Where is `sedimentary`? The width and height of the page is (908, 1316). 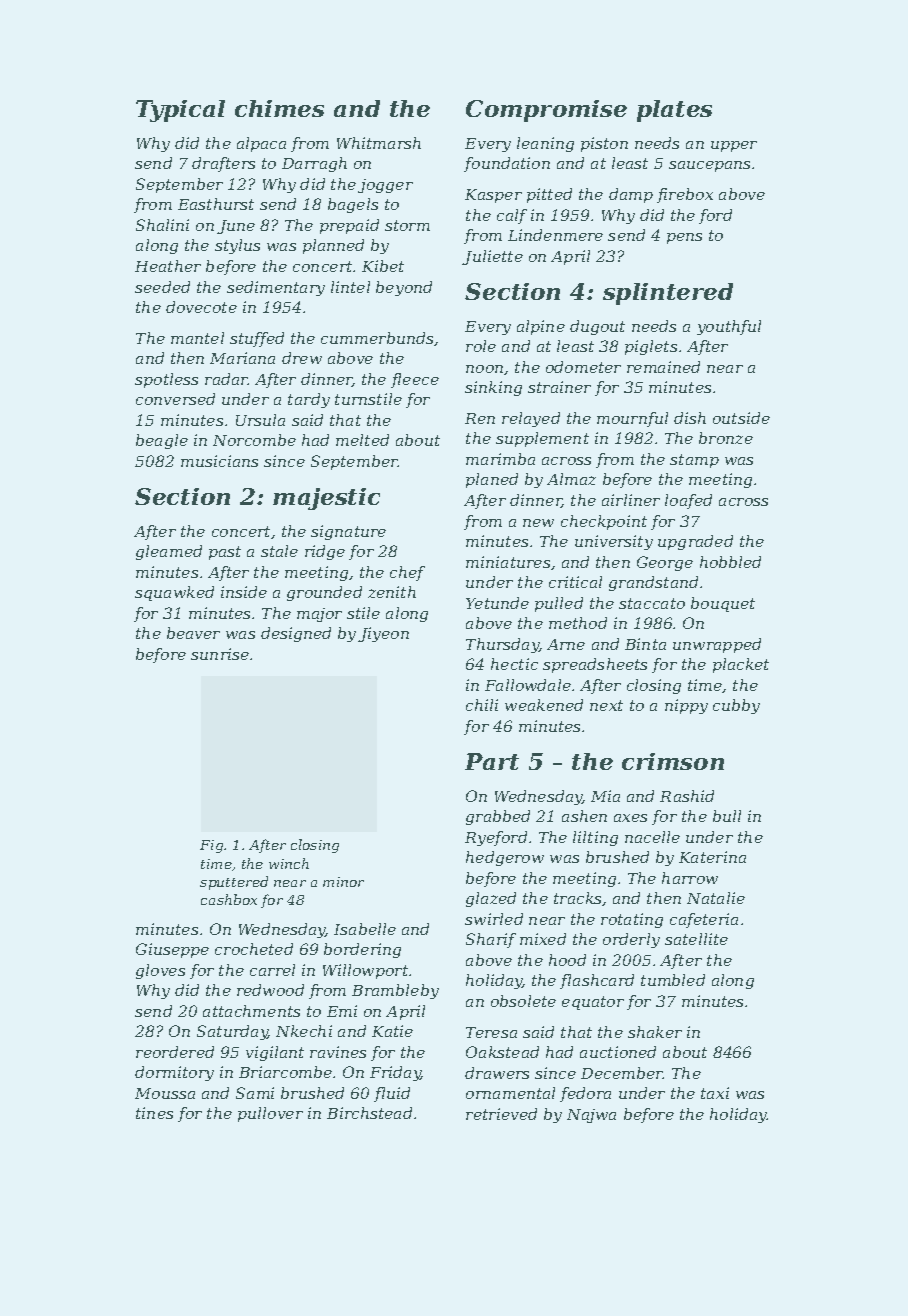 sedimentary is located at coordinates (276, 288).
